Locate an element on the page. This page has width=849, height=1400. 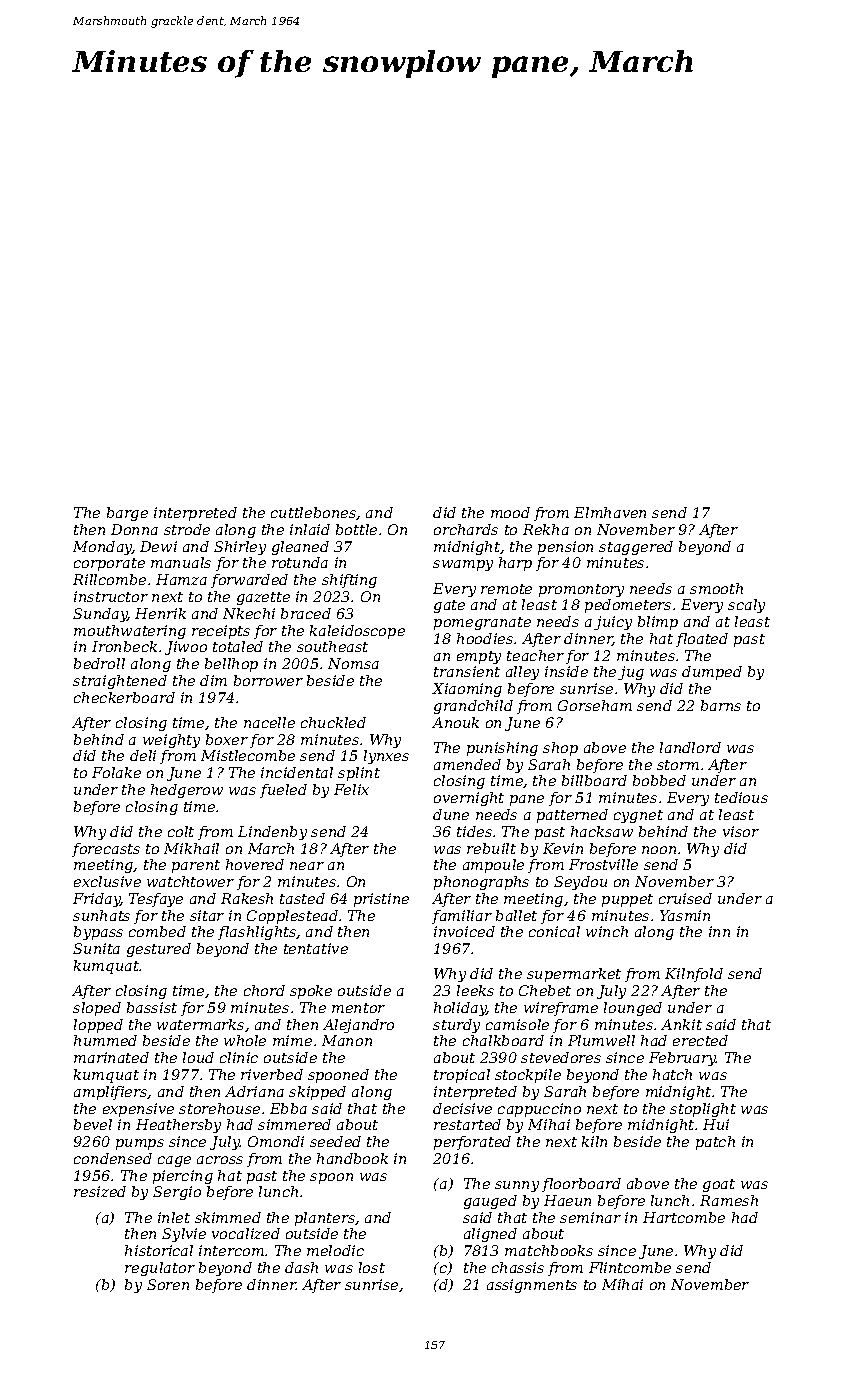
holiday is located at coordinates (460, 1009).
